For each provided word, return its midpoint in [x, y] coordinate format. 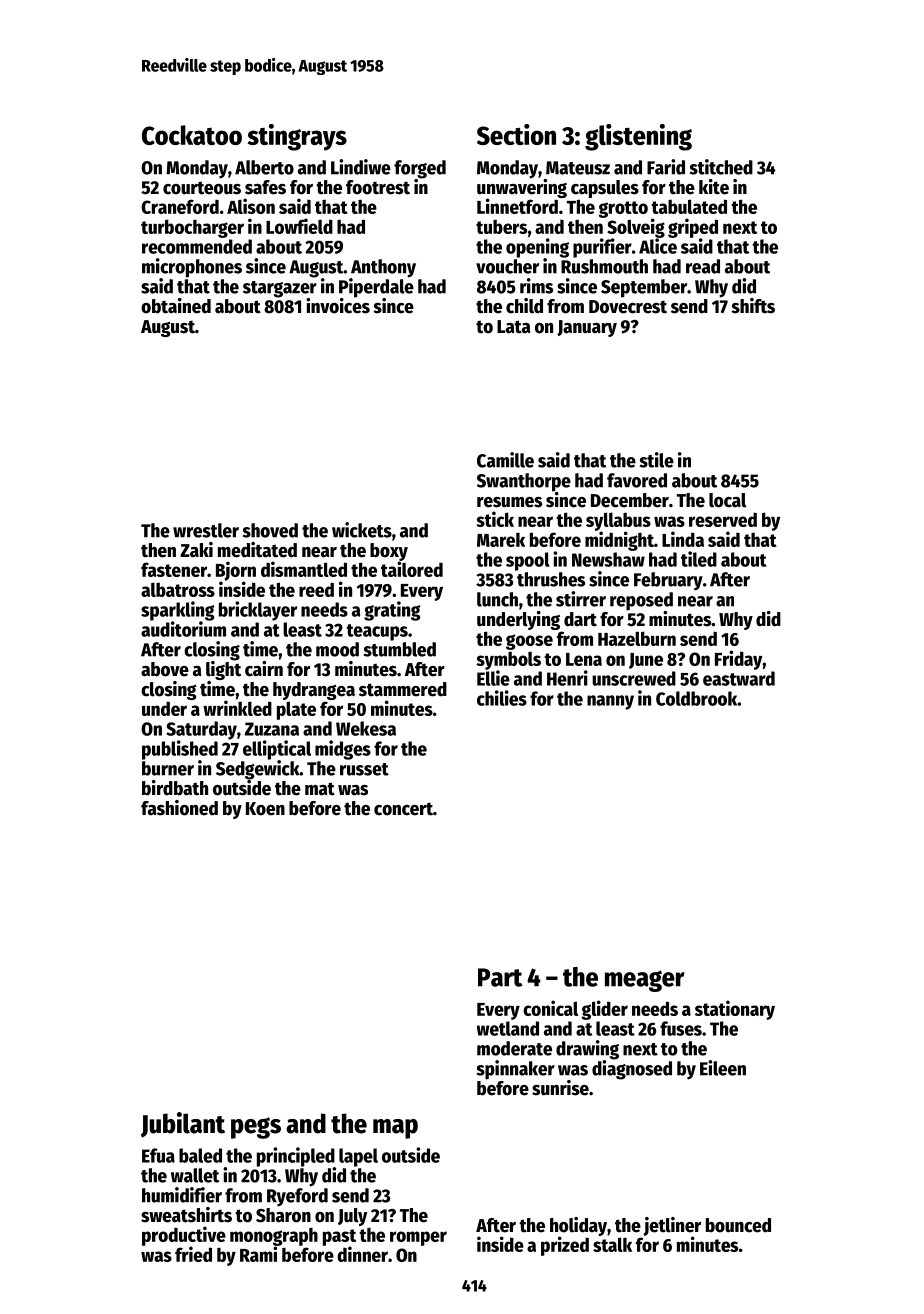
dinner [362, 1254]
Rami [258, 1254]
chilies [502, 698]
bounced [738, 1225]
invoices [338, 306]
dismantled [304, 569]
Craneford [180, 206]
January [587, 328]
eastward [739, 678]
